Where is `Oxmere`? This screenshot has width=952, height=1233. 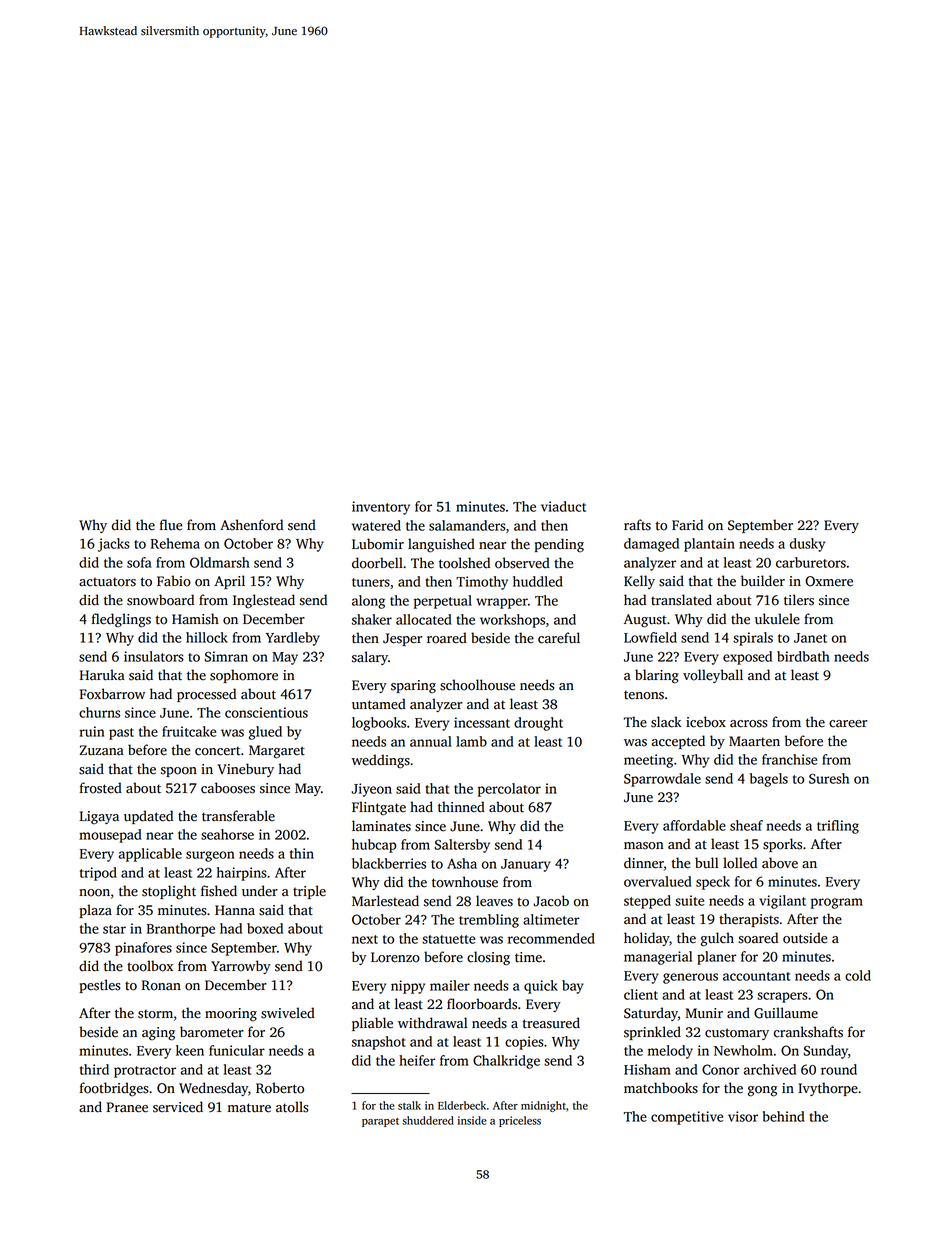 Oxmere is located at coordinates (829, 581).
